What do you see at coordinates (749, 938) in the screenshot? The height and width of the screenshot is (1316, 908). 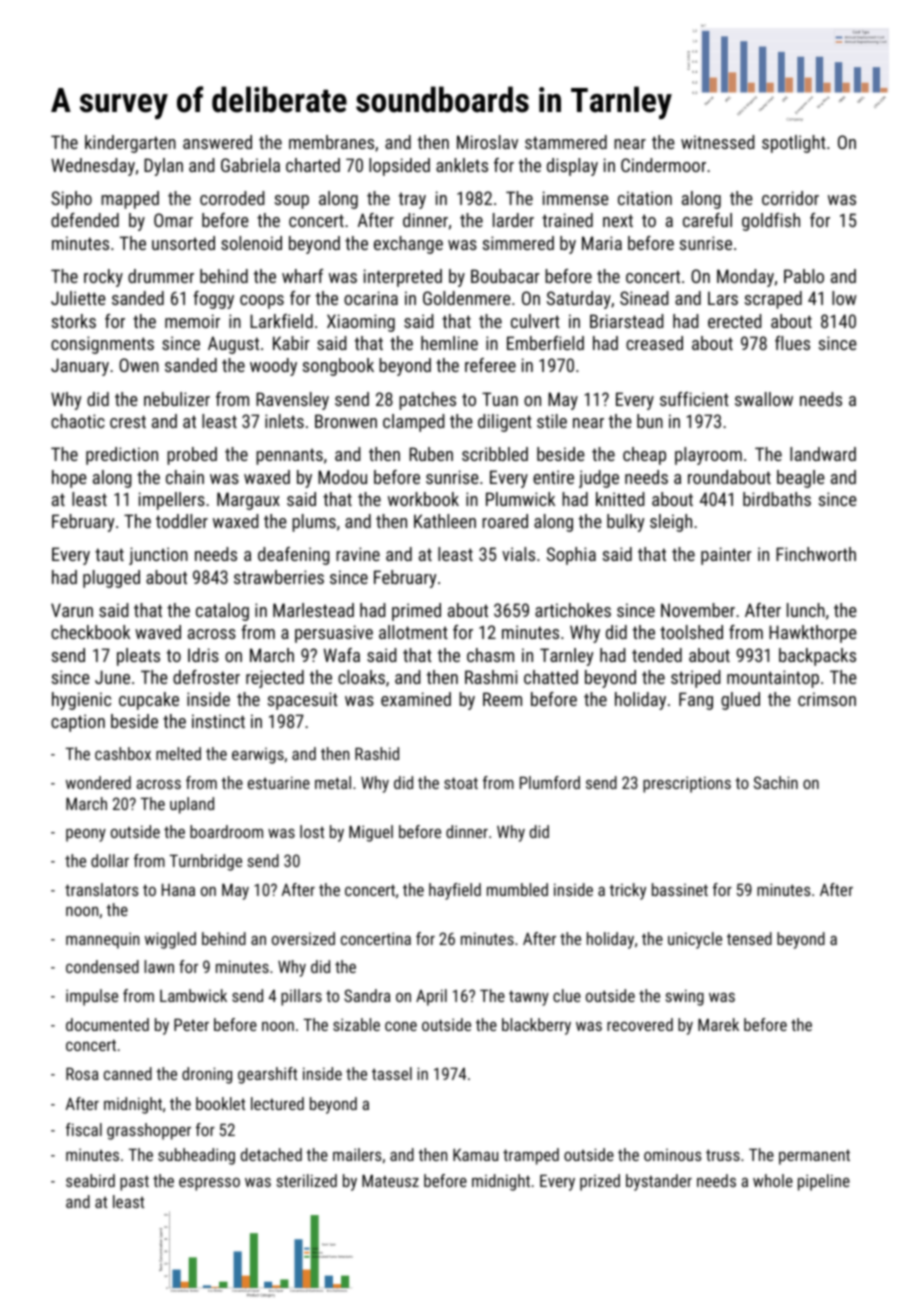 I see `tensed` at bounding box center [749, 938].
